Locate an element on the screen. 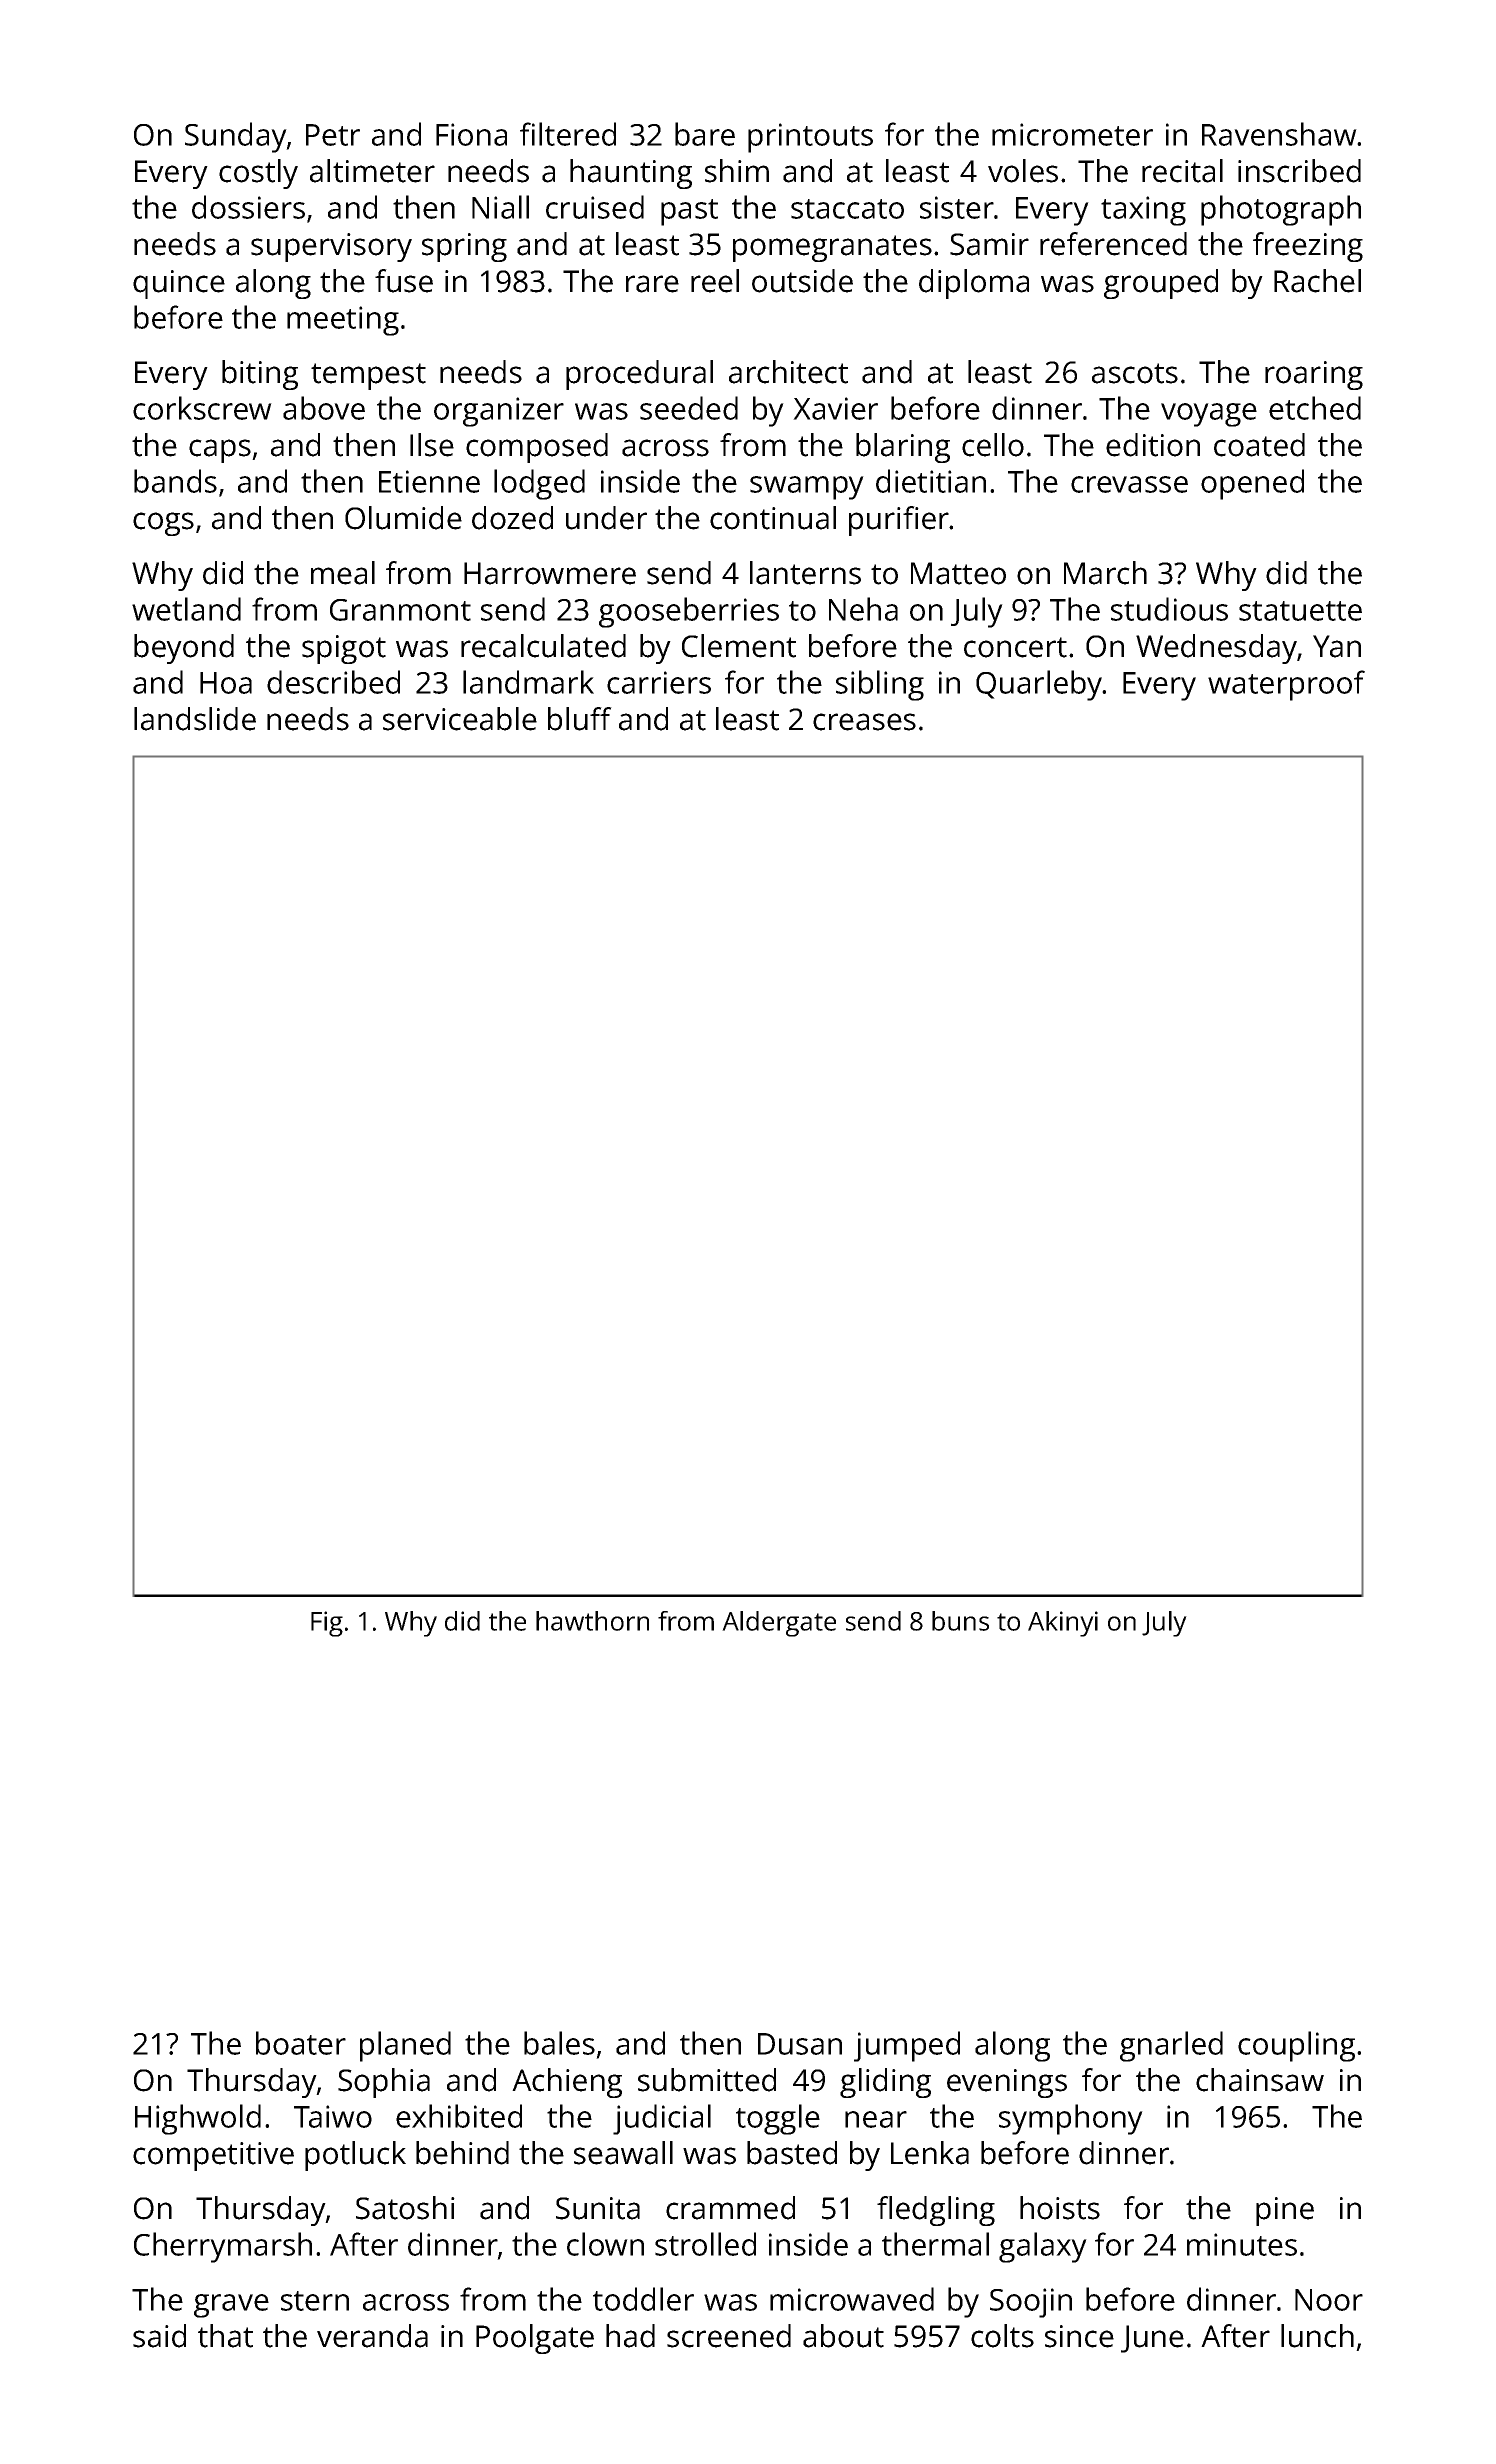 Image resolution: width=1496 pixels, height=2464 pixels. Akinyi is located at coordinates (1063, 1624).
